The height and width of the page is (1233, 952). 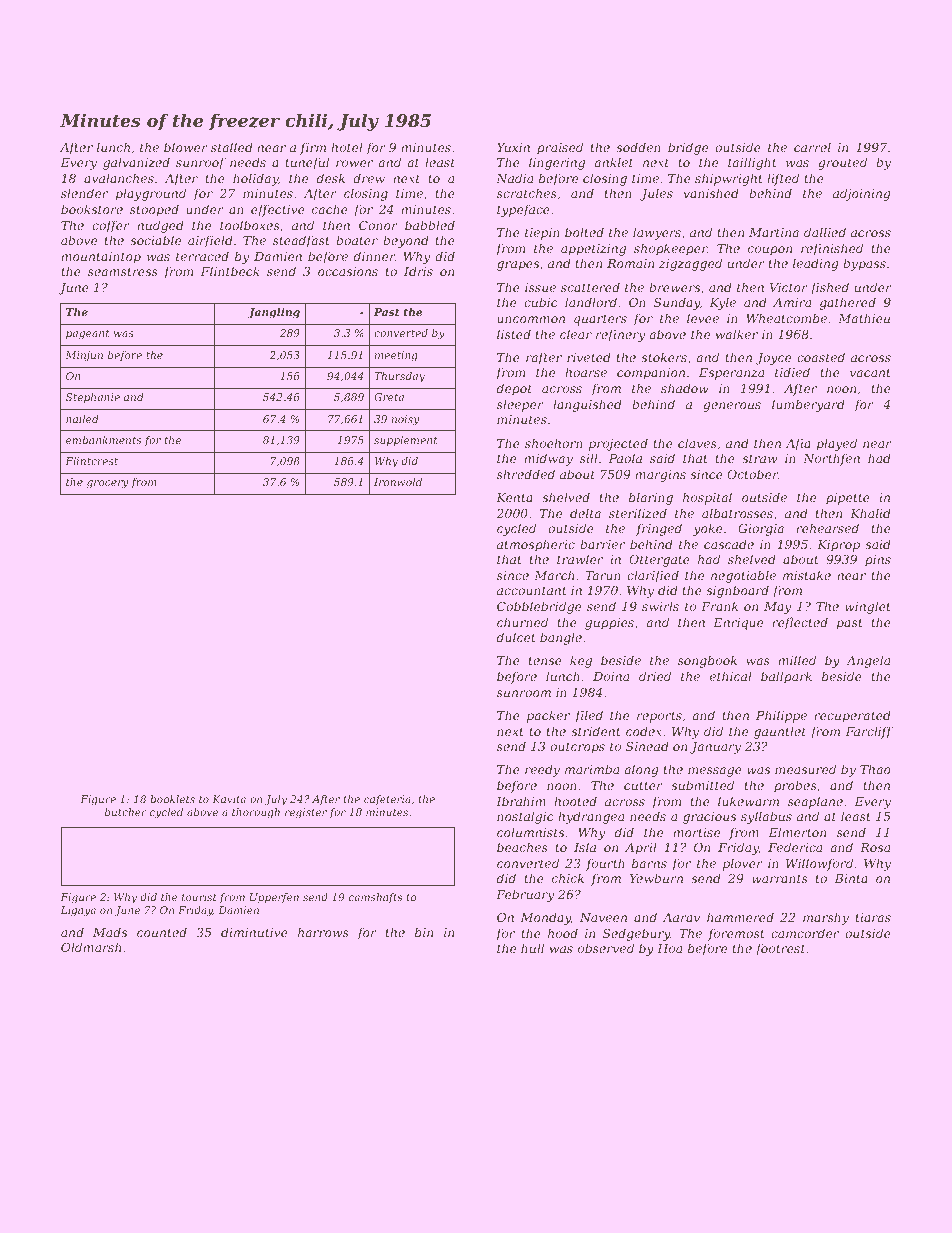 What do you see at coordinates (518, 266) in the page?
I see `grapes` at bounding box center [518, 266].
